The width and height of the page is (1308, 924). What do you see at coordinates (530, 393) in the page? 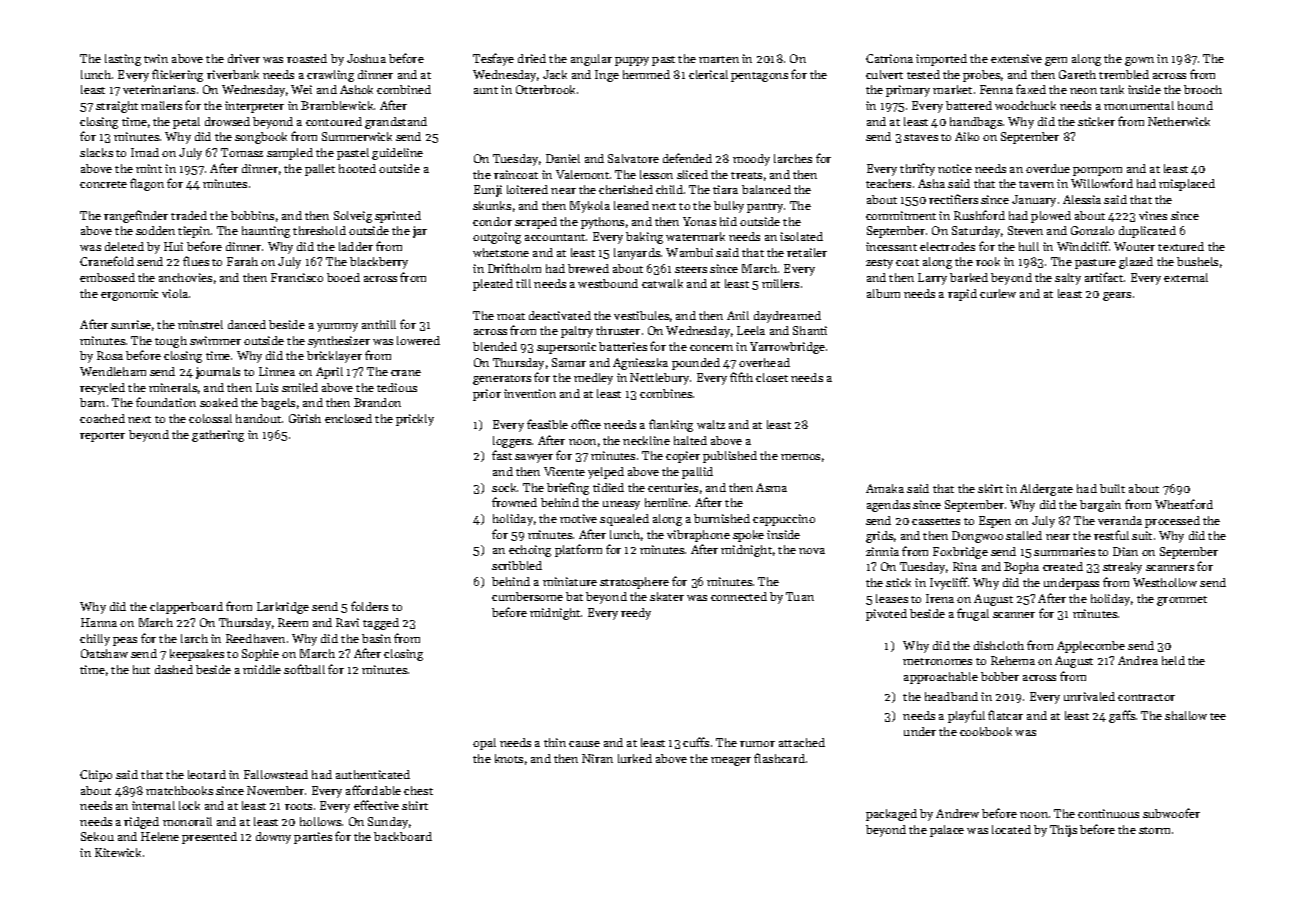
I see `invention` at bounding box center [530, 393].
